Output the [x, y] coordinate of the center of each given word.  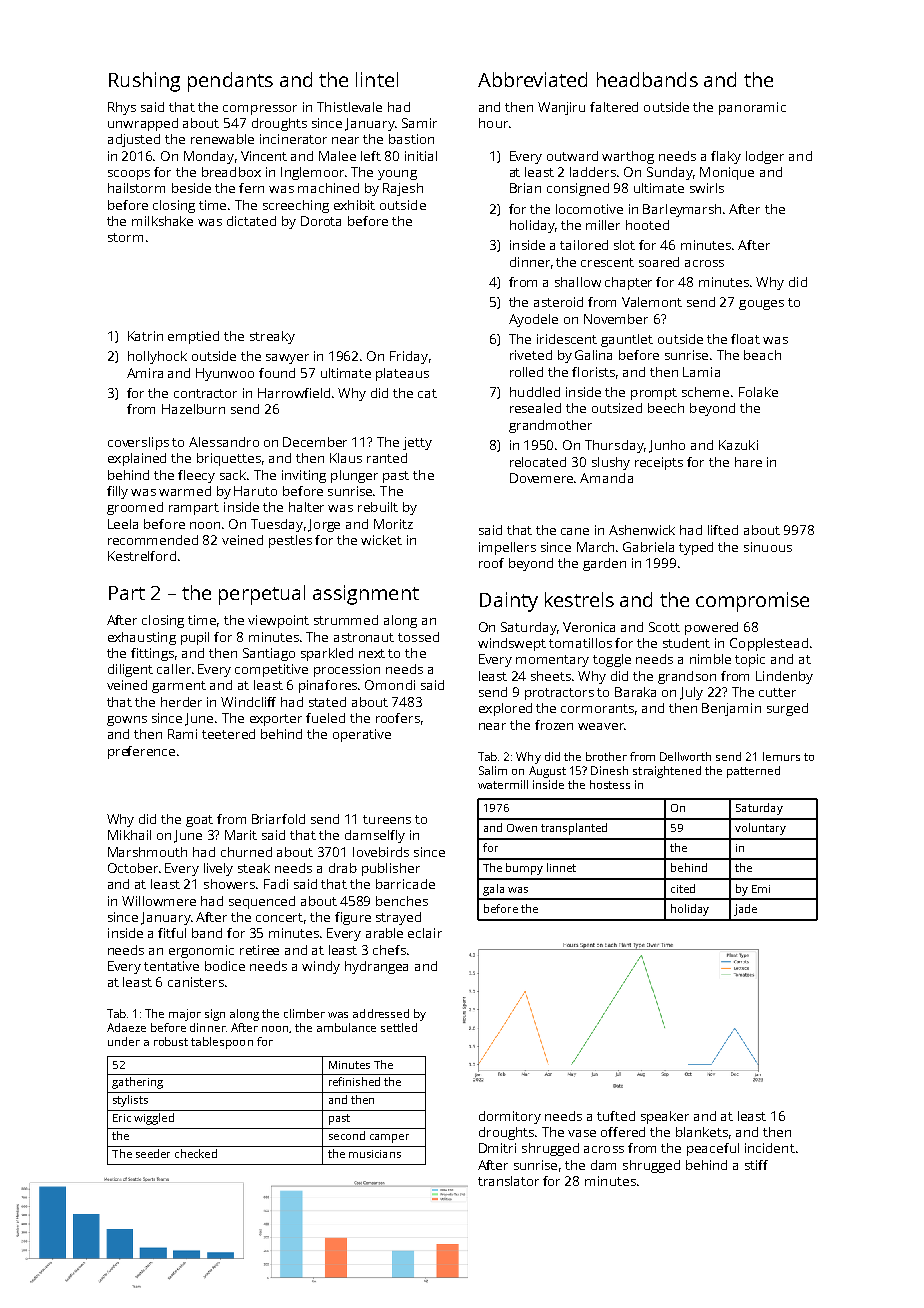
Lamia [701, 372]
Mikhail [129, 835]
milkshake [162, 221]
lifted [723, 530]
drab [343, 868]
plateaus [402, 374]
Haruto [255, 491]
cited [683, 888]
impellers [507, 548]
